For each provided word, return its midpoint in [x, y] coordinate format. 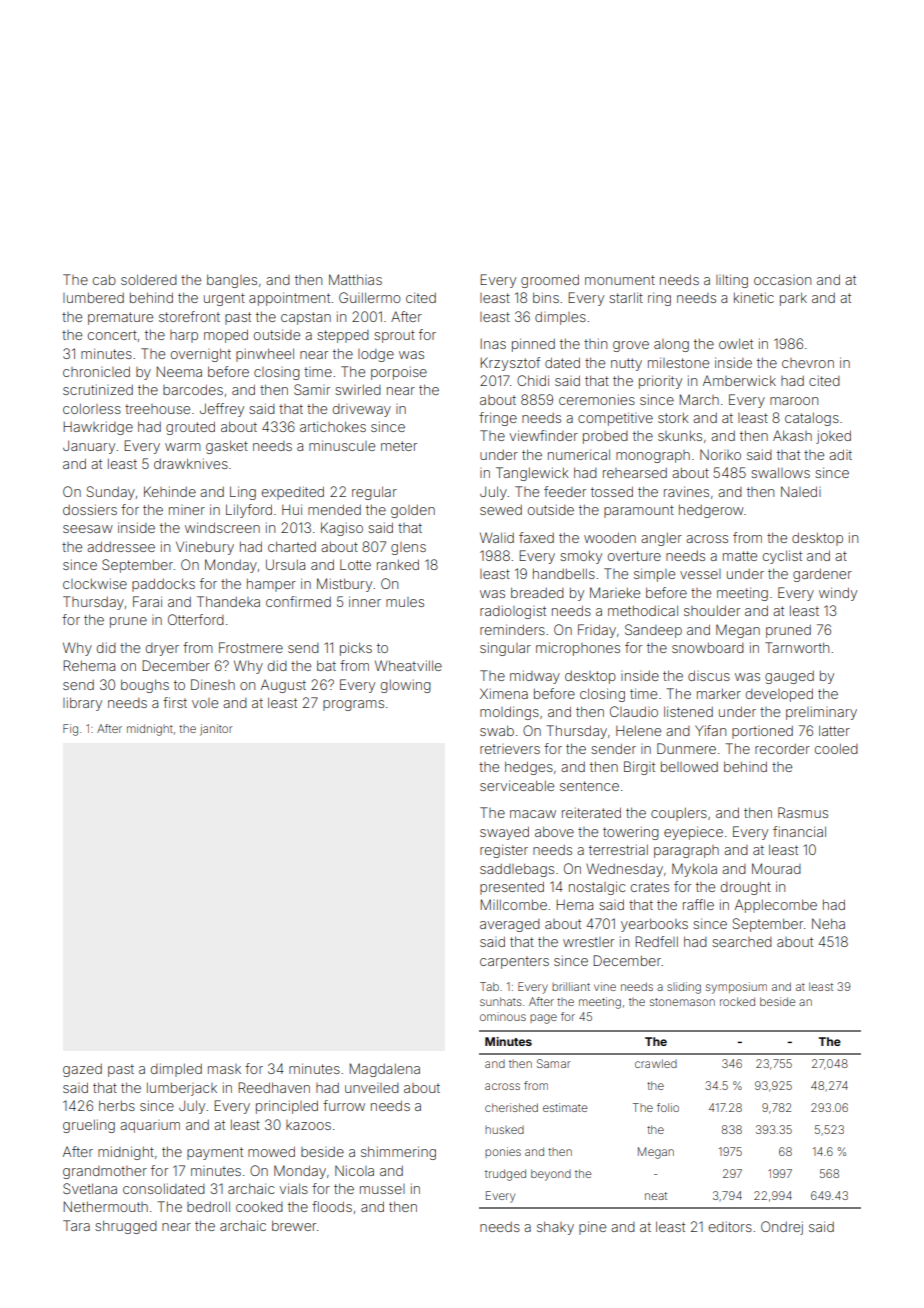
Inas [493, 344]
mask [224, 1069]
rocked [737, 1001]
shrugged [126, 1227]
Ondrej [782, 1228]
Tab [489, 986]
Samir [312, 389]
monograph [653, 456]
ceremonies [597, 399]
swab [497, 730]
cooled [836, 749]
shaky [555, 1228]
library [82, 704]
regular [374, 493]
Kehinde [170, 491]
